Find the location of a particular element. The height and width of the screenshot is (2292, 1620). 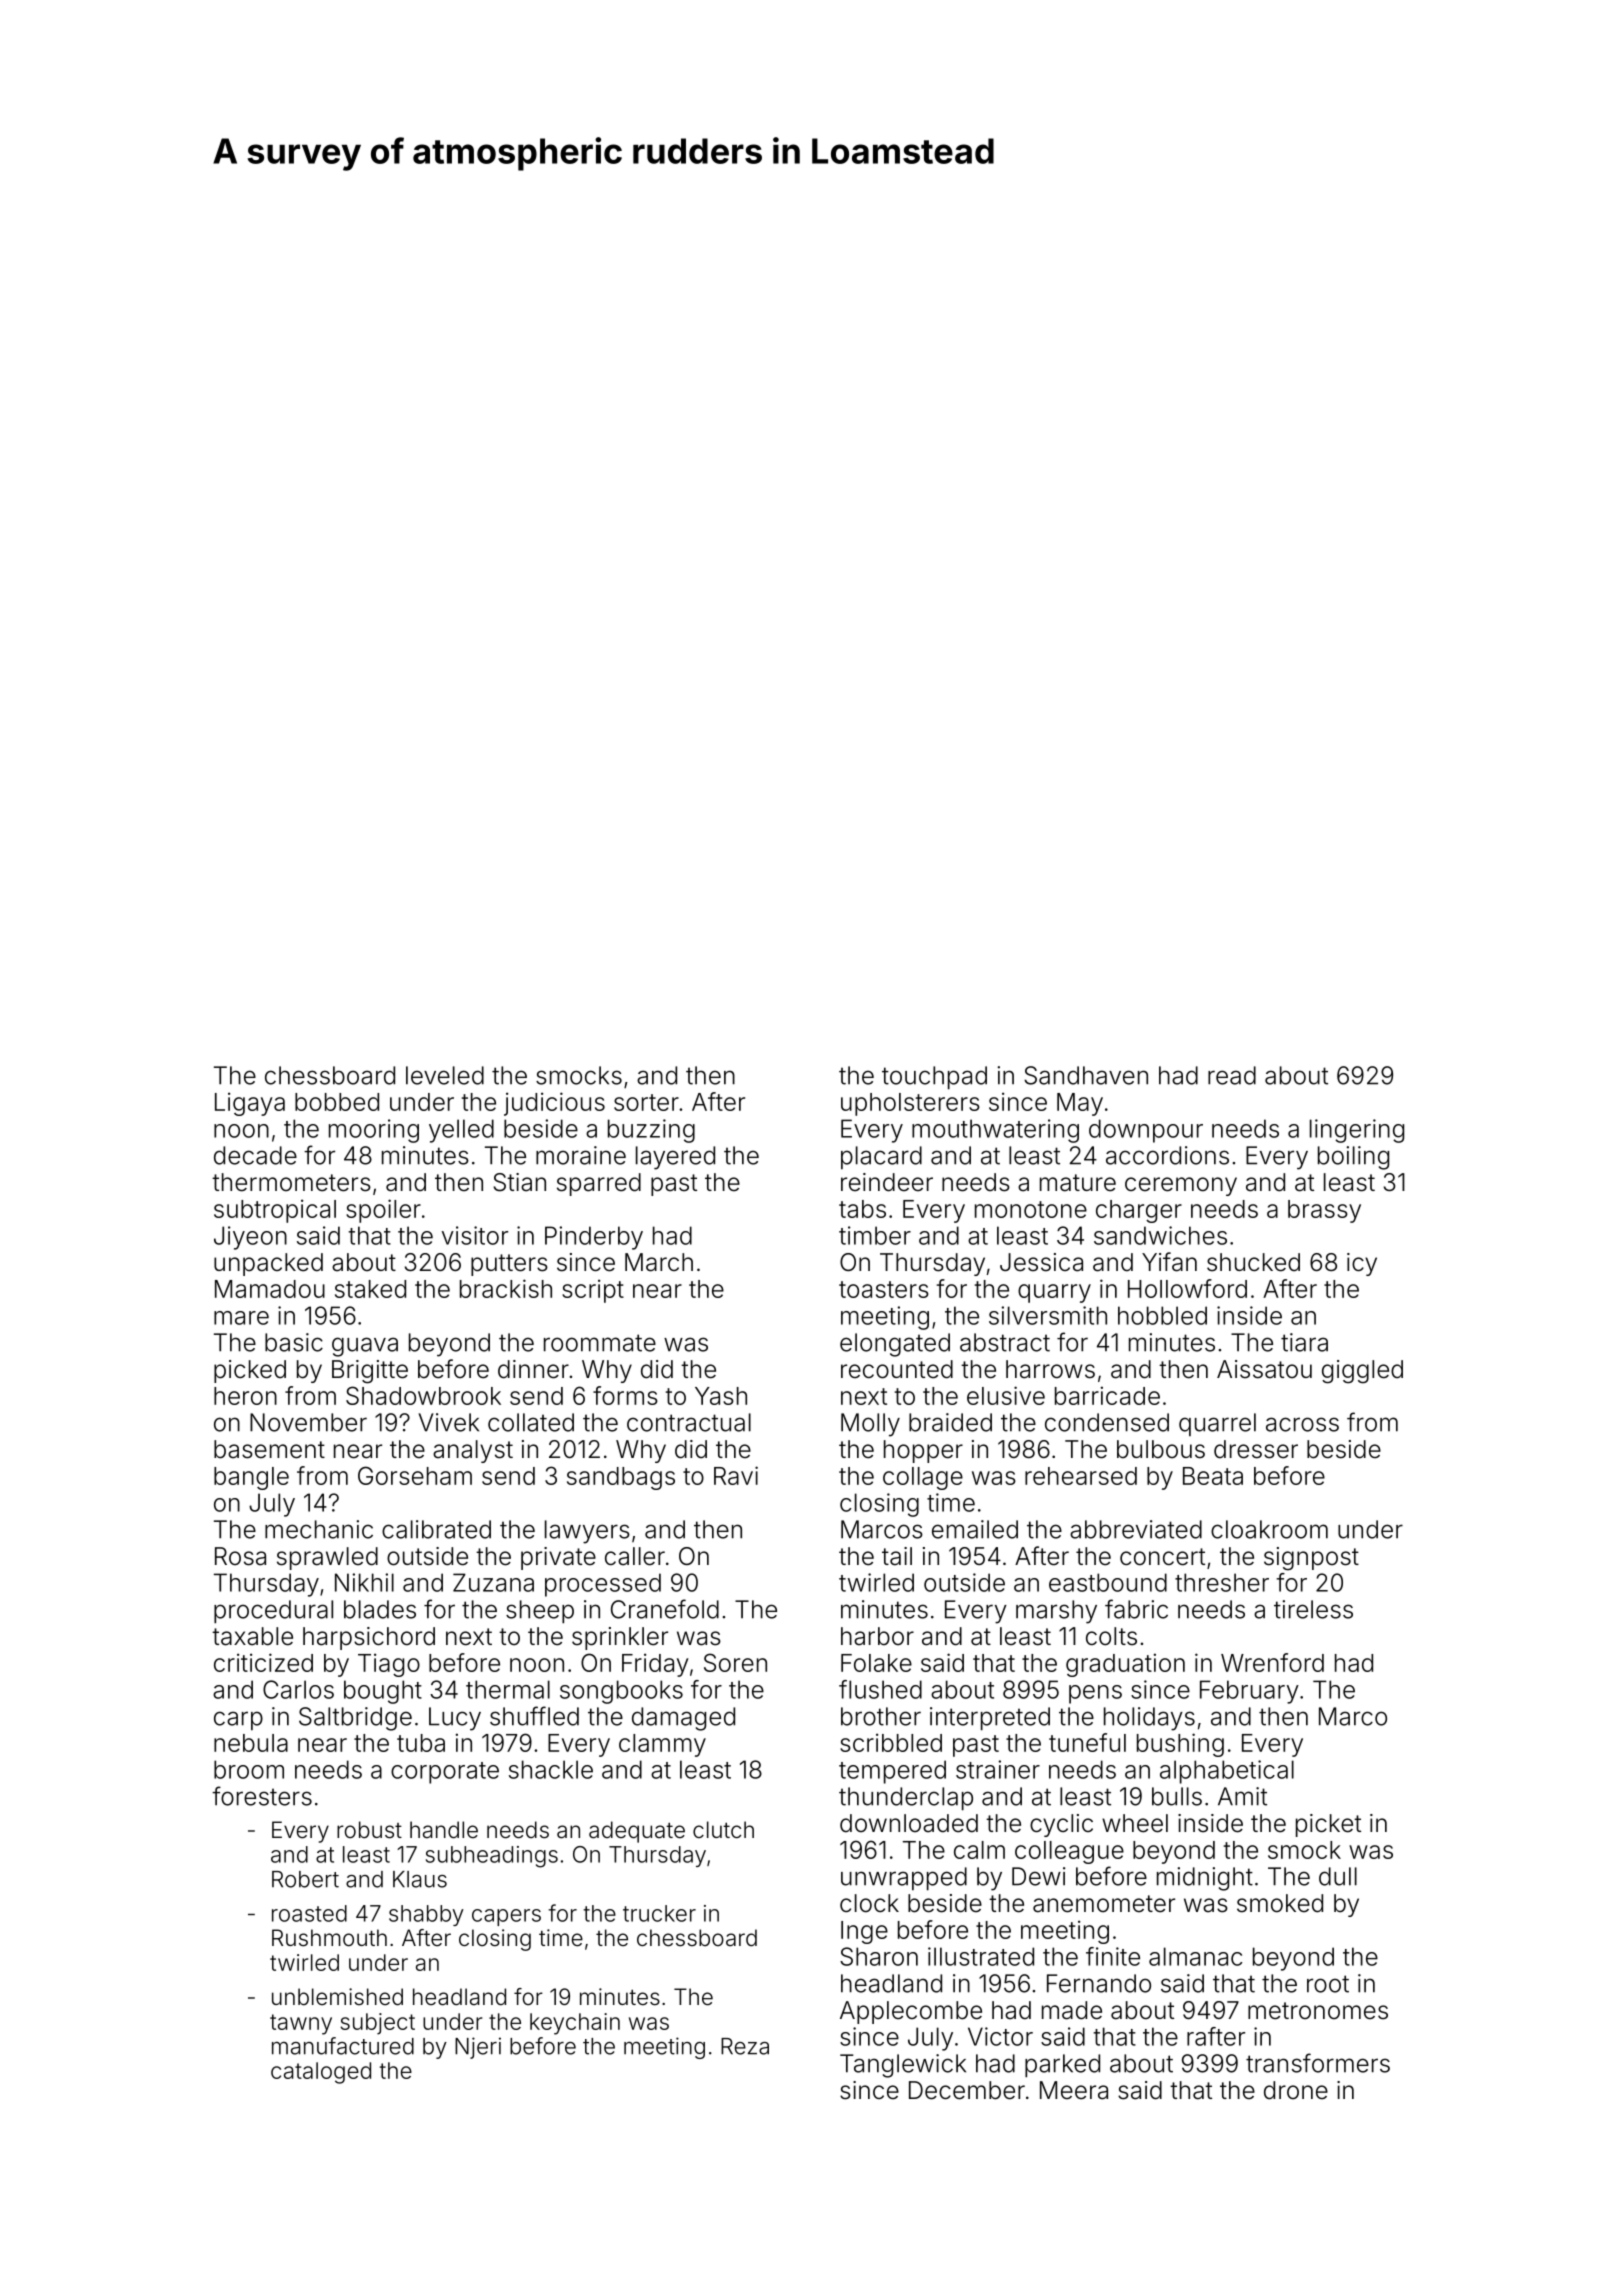

touchpad is located at coordinates (934, 1078).
